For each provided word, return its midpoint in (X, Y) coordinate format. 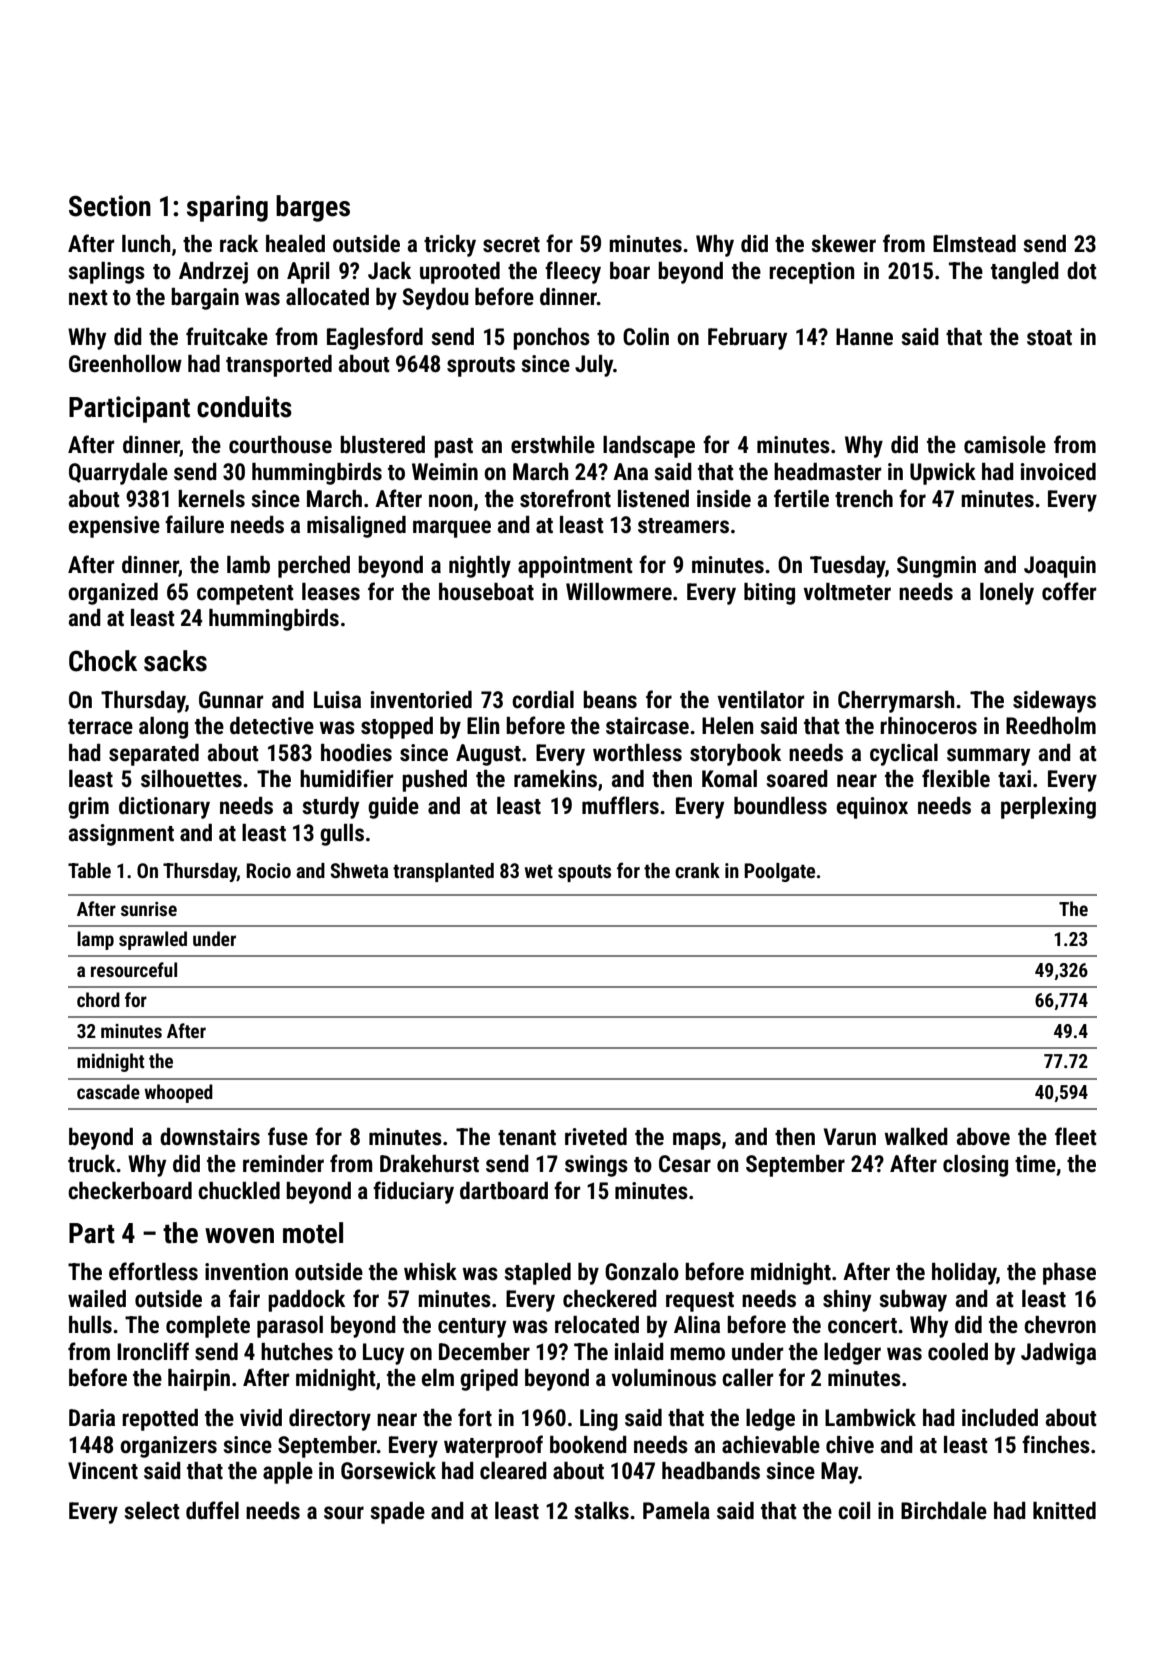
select (152, 1511)
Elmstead (974, 244)
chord (98, 999)
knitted (1064, 1511)
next (88, 298)
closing (975, 1166)
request (700, 1302)
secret (511, 245)
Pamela (676, 1511)
